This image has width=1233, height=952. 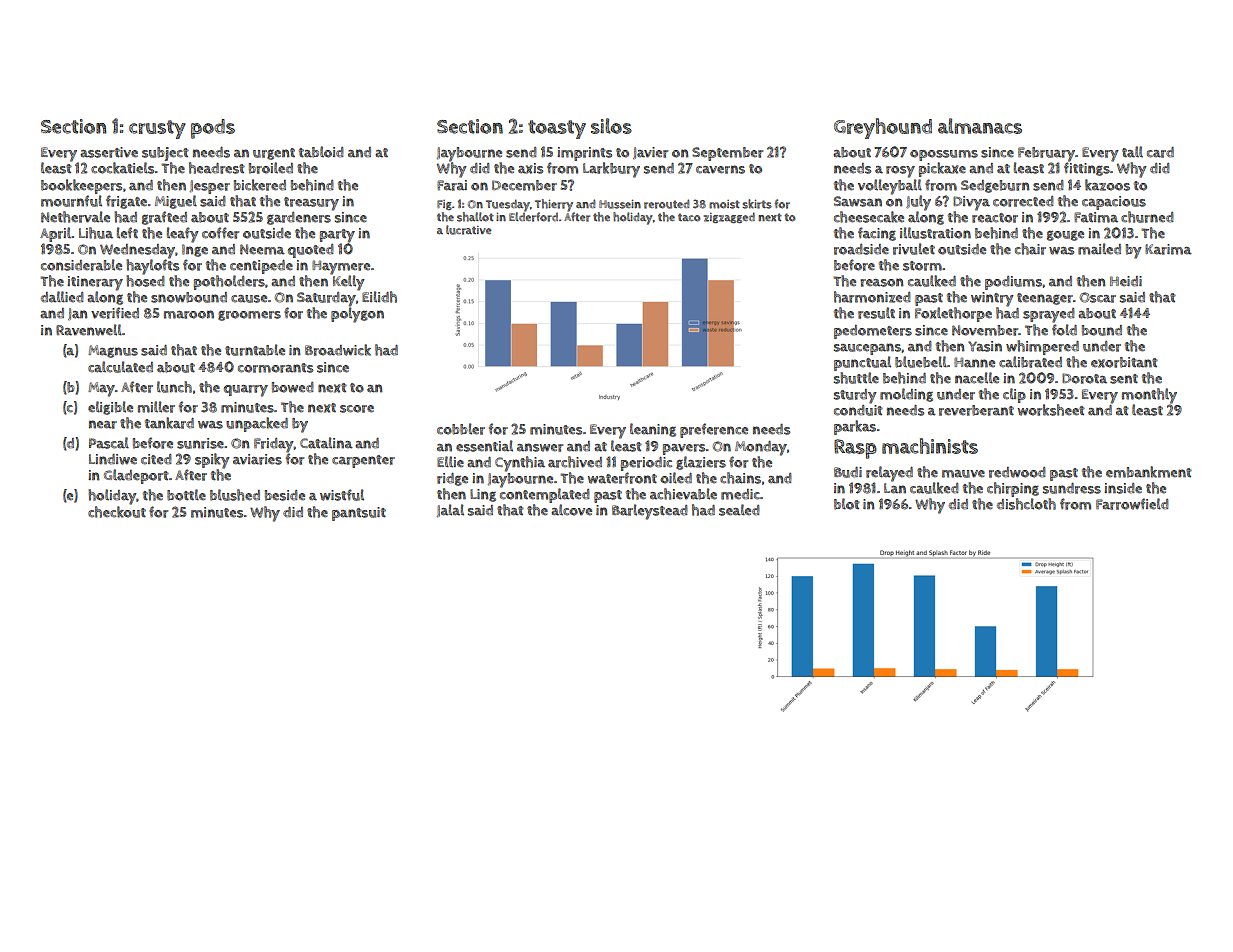 What do you see at coordinates (357, 315) in the image?
I see `polygon` at bounding box center [357, 315].
